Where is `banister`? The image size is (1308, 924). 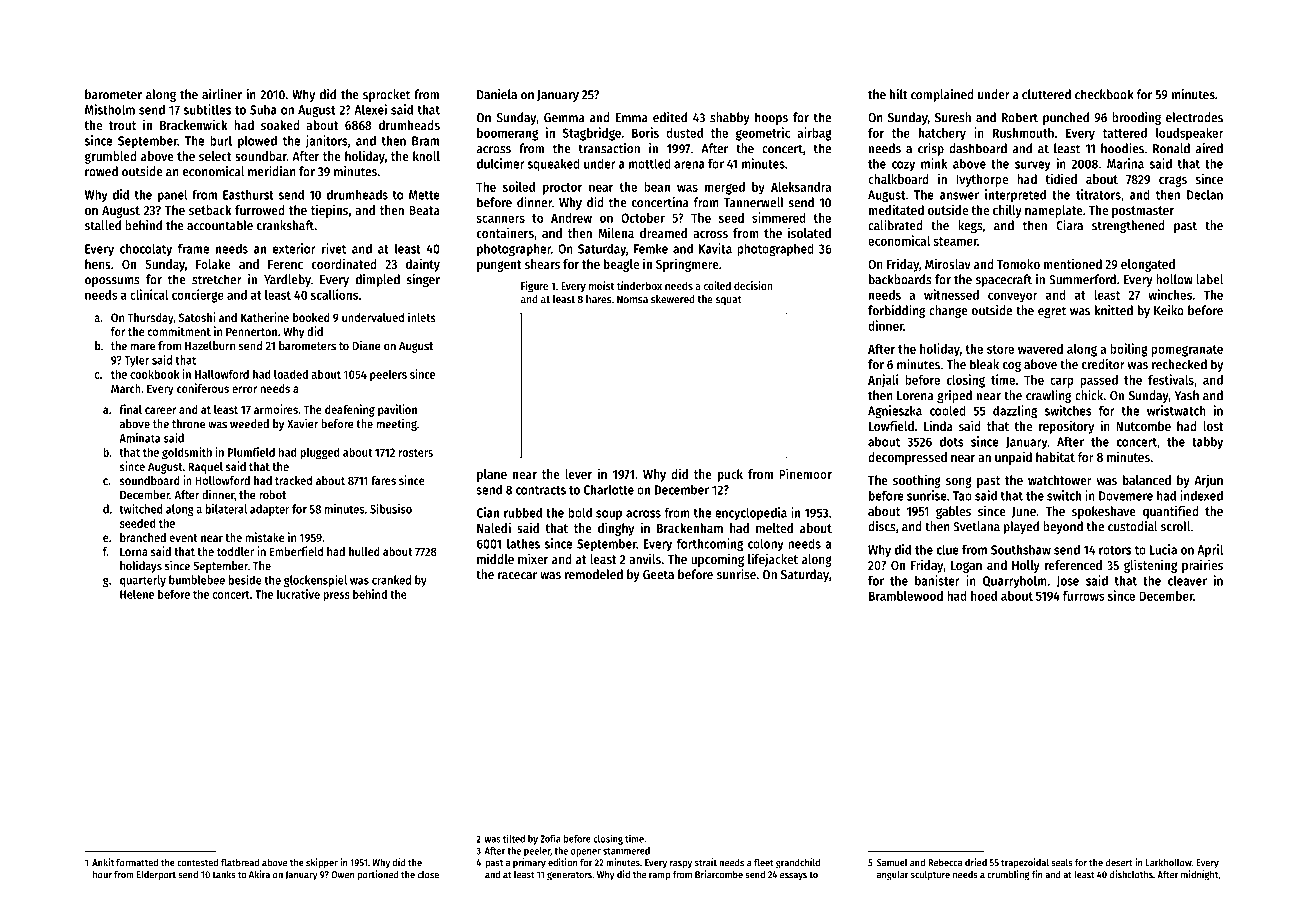 banister is located at coordinates (937, 580).
